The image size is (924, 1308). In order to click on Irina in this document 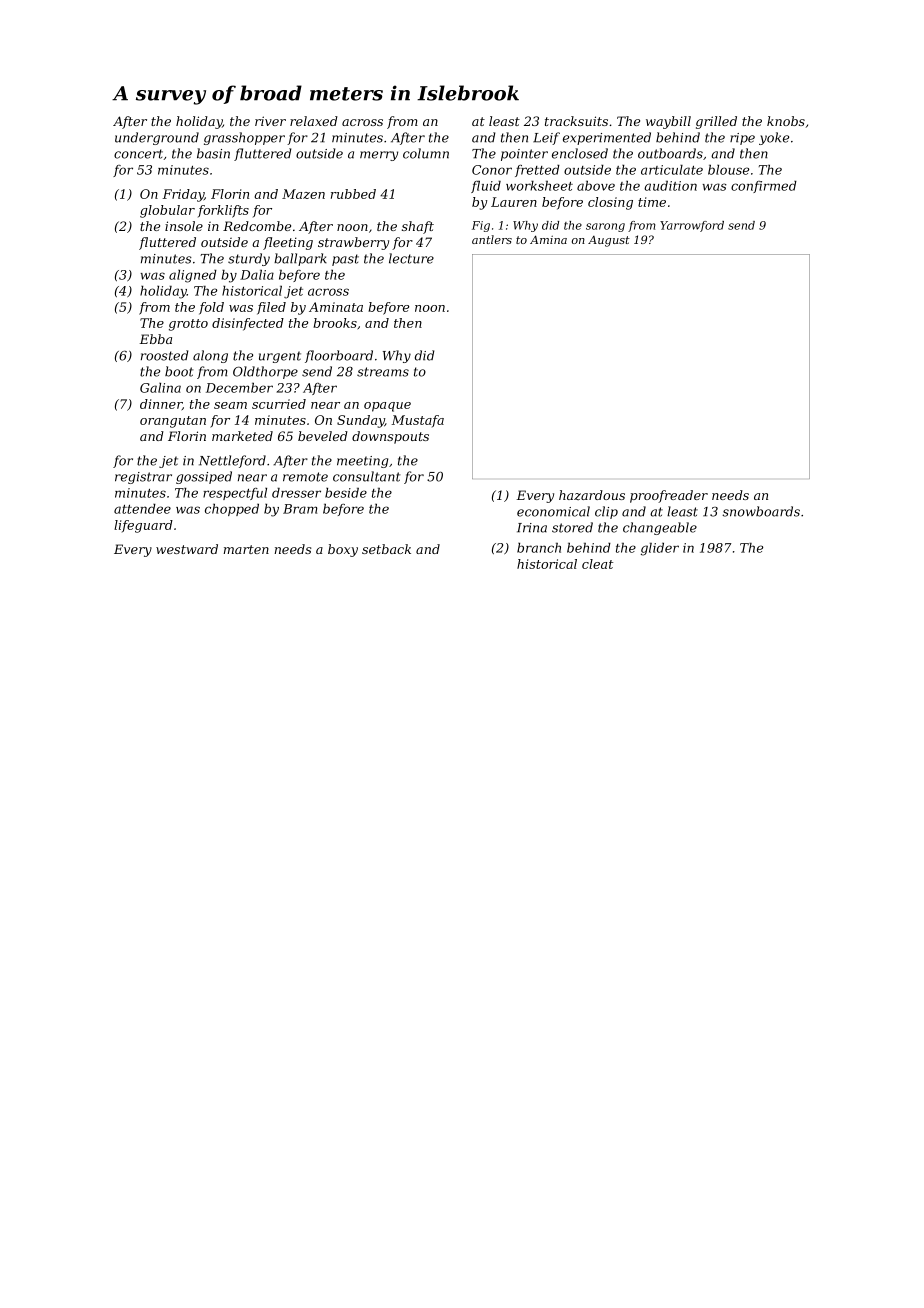, I will do `click(532, 528)`.
